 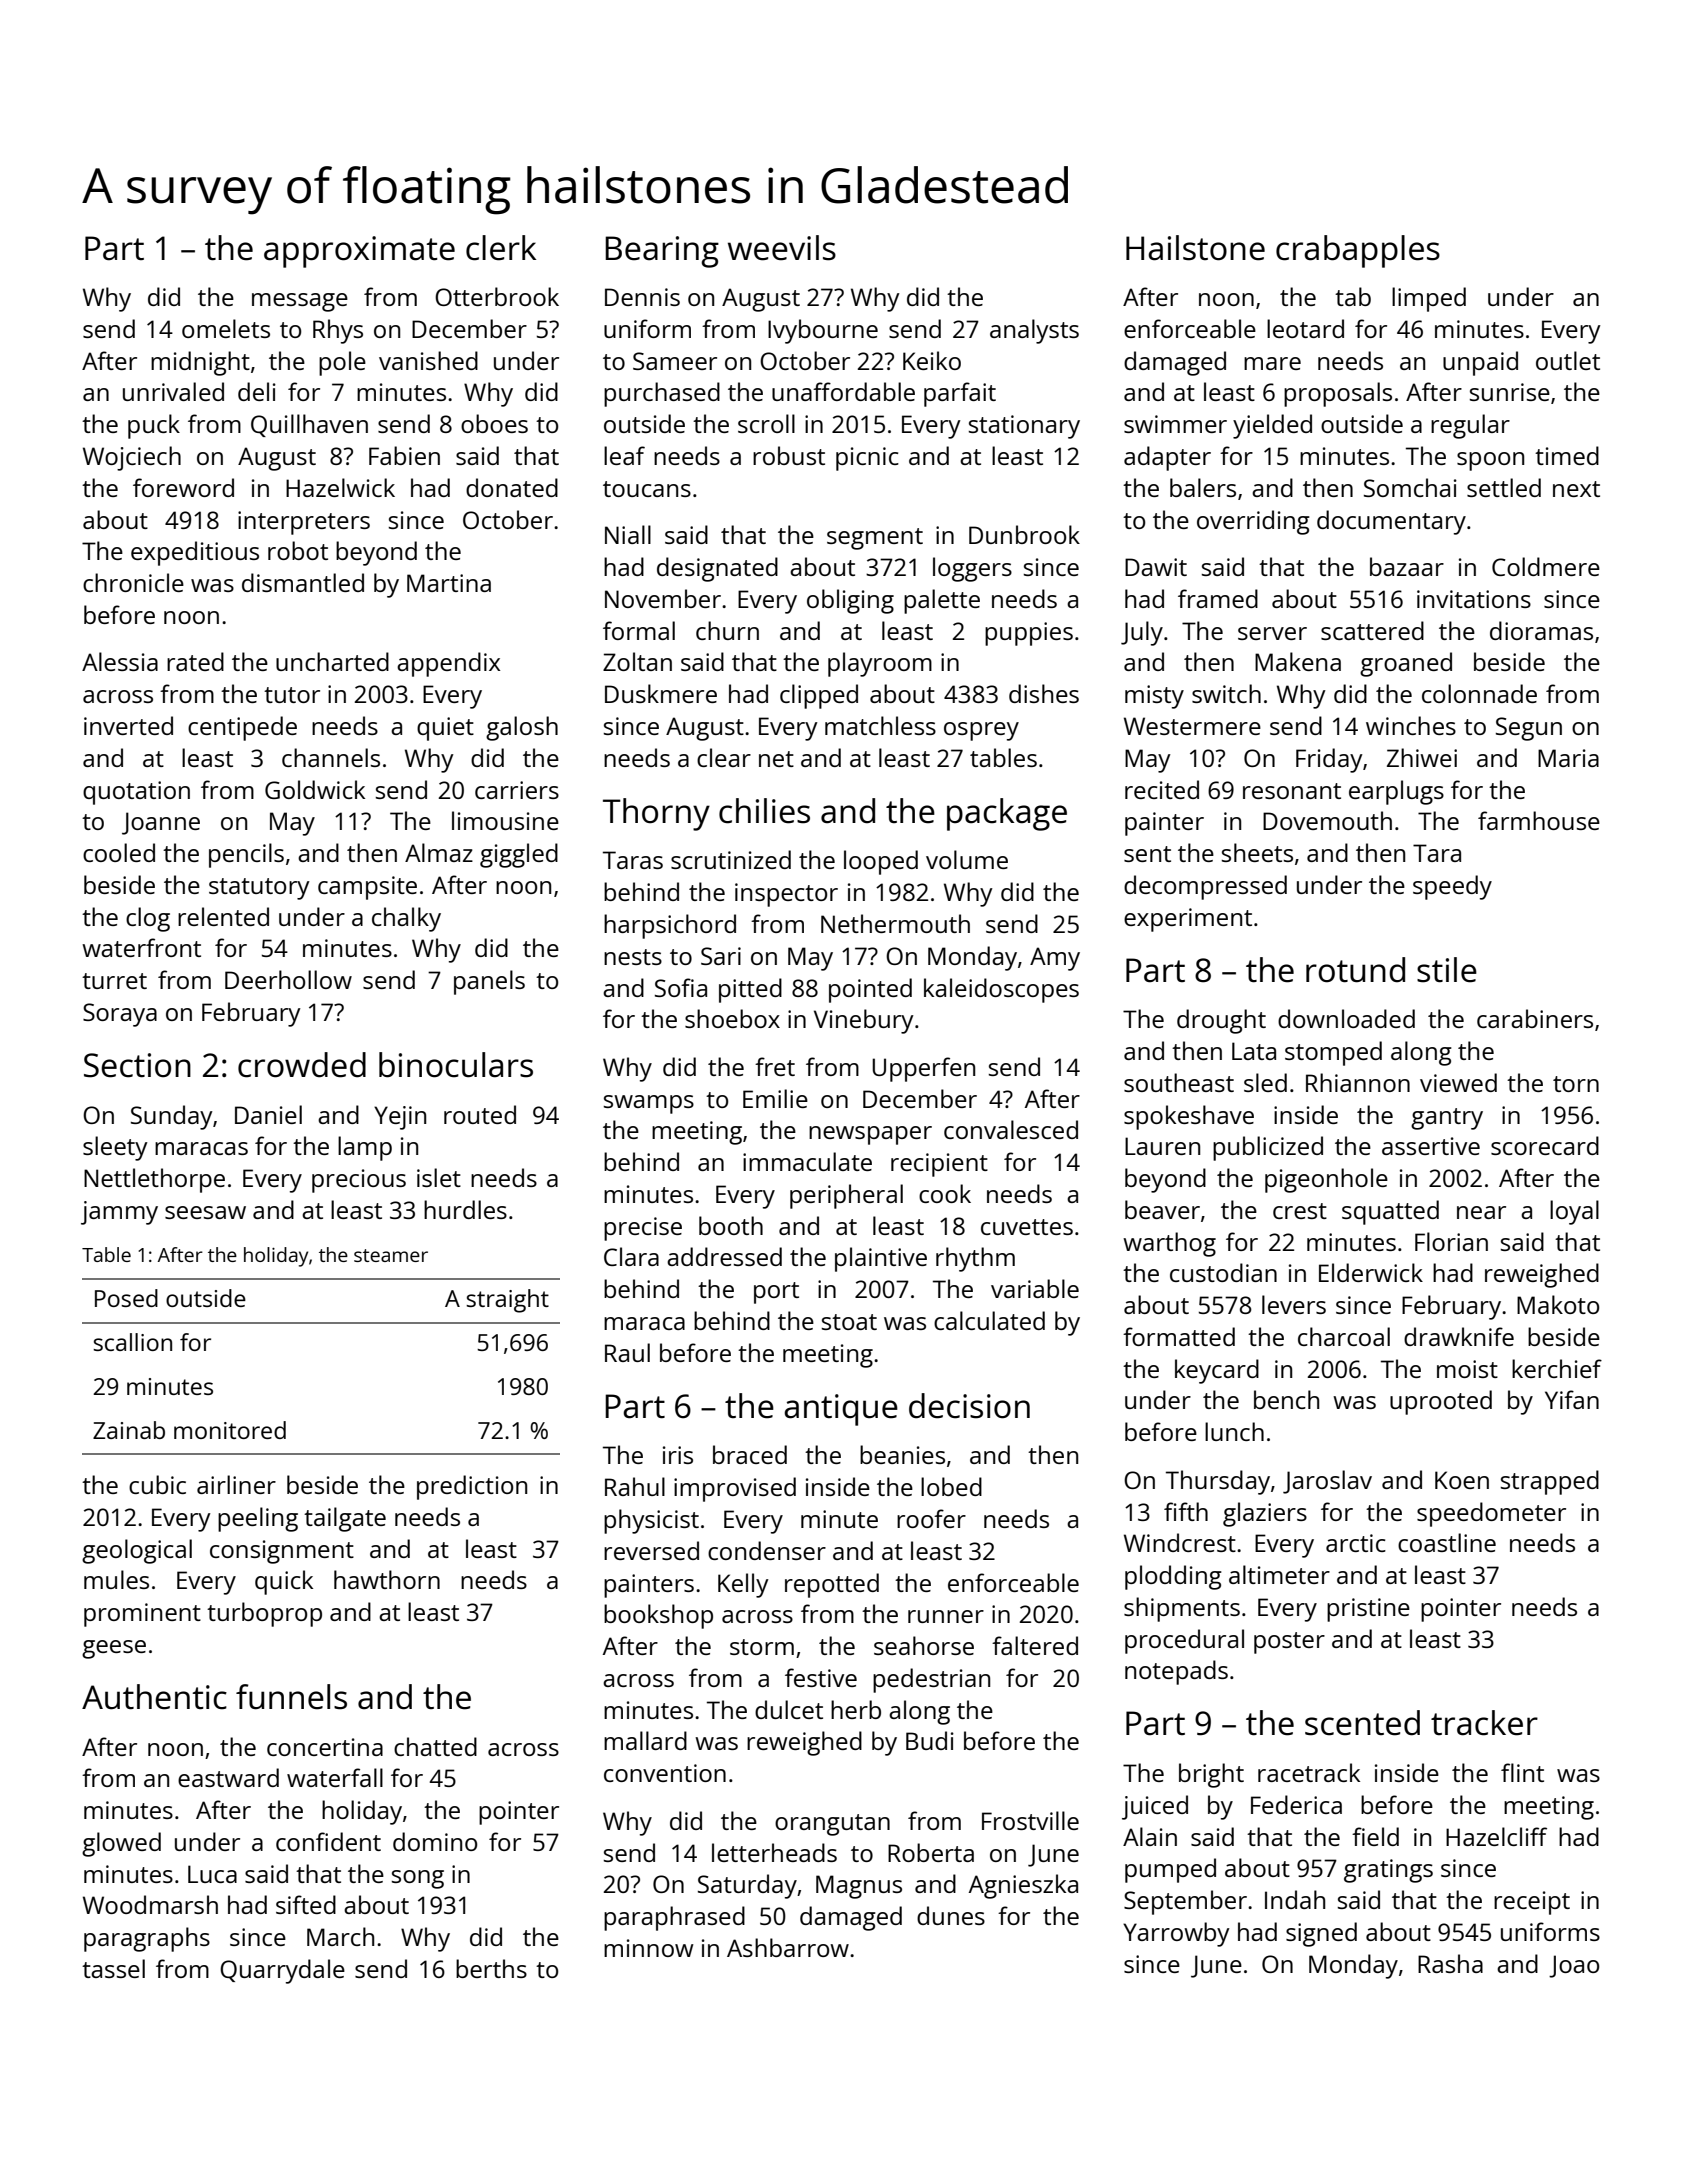 I want to click on weevils, so click(x=782, y=248).
